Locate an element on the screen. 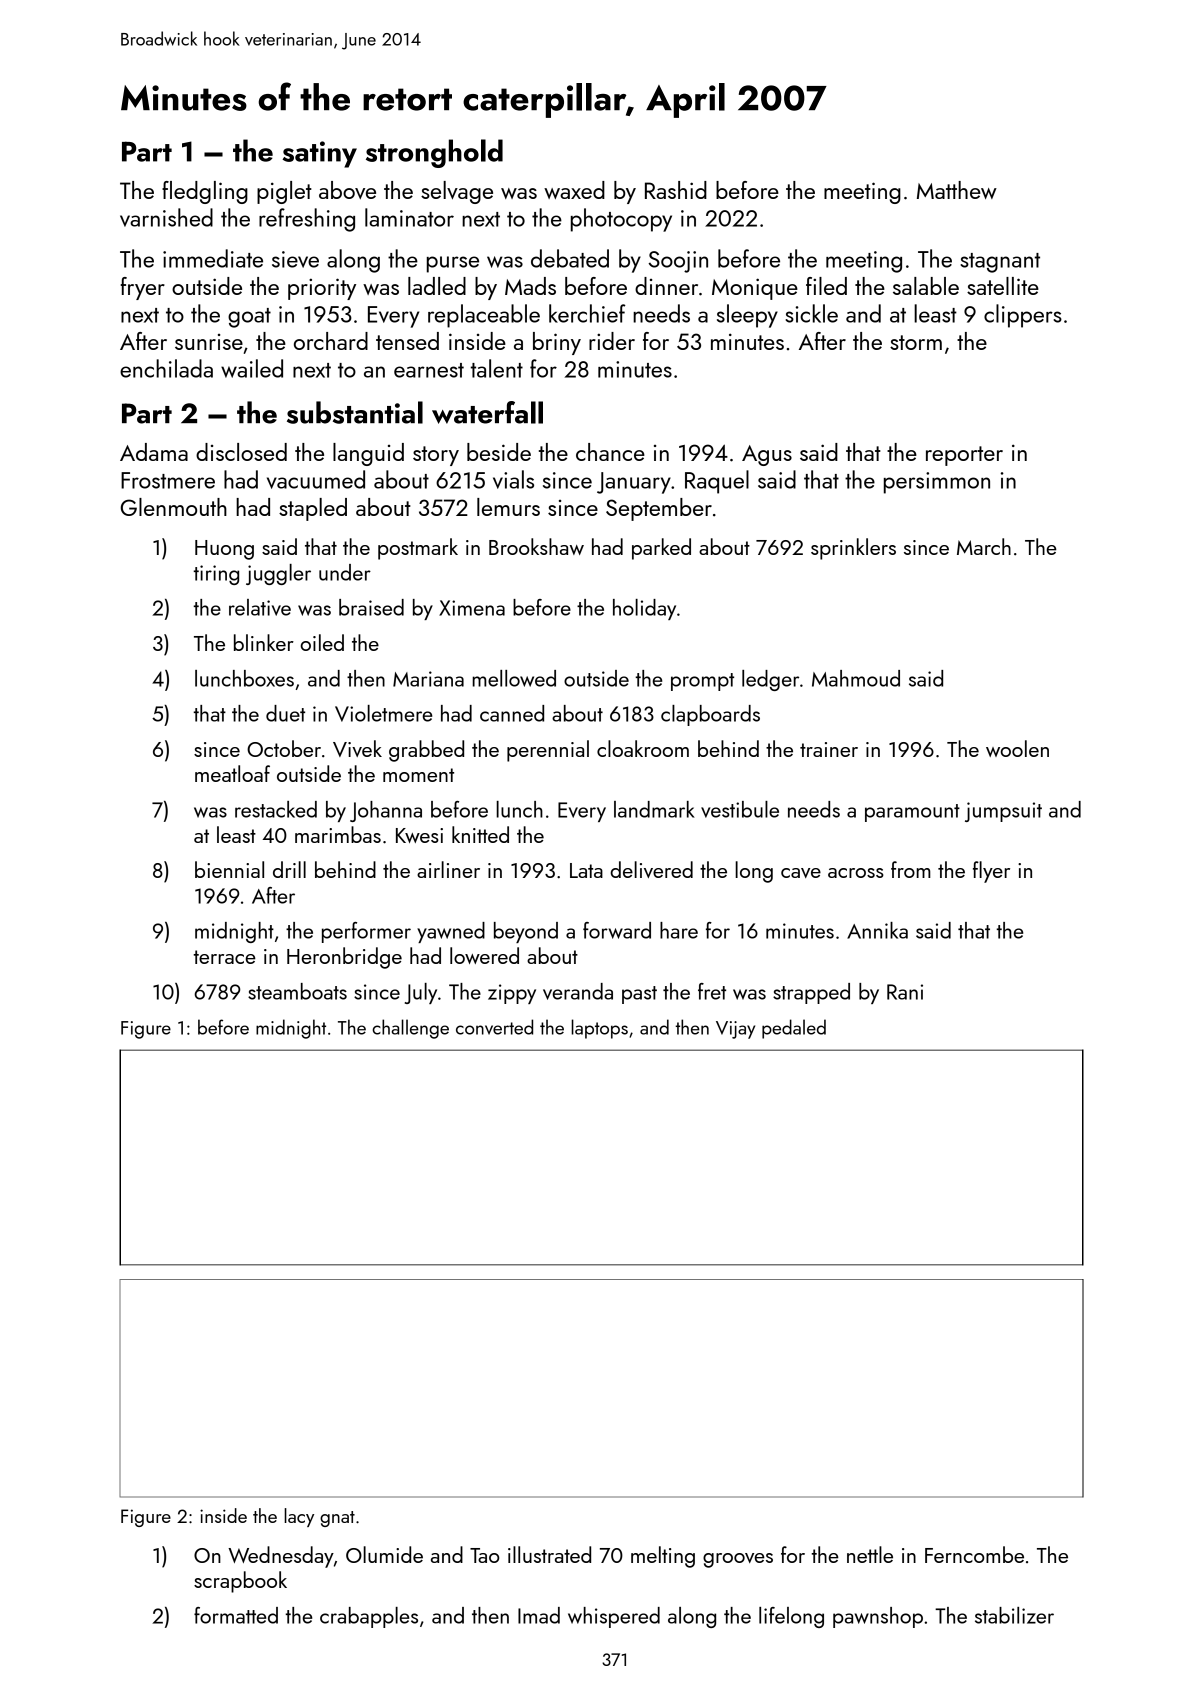  formatted is located at coordinates (236, 1615).
